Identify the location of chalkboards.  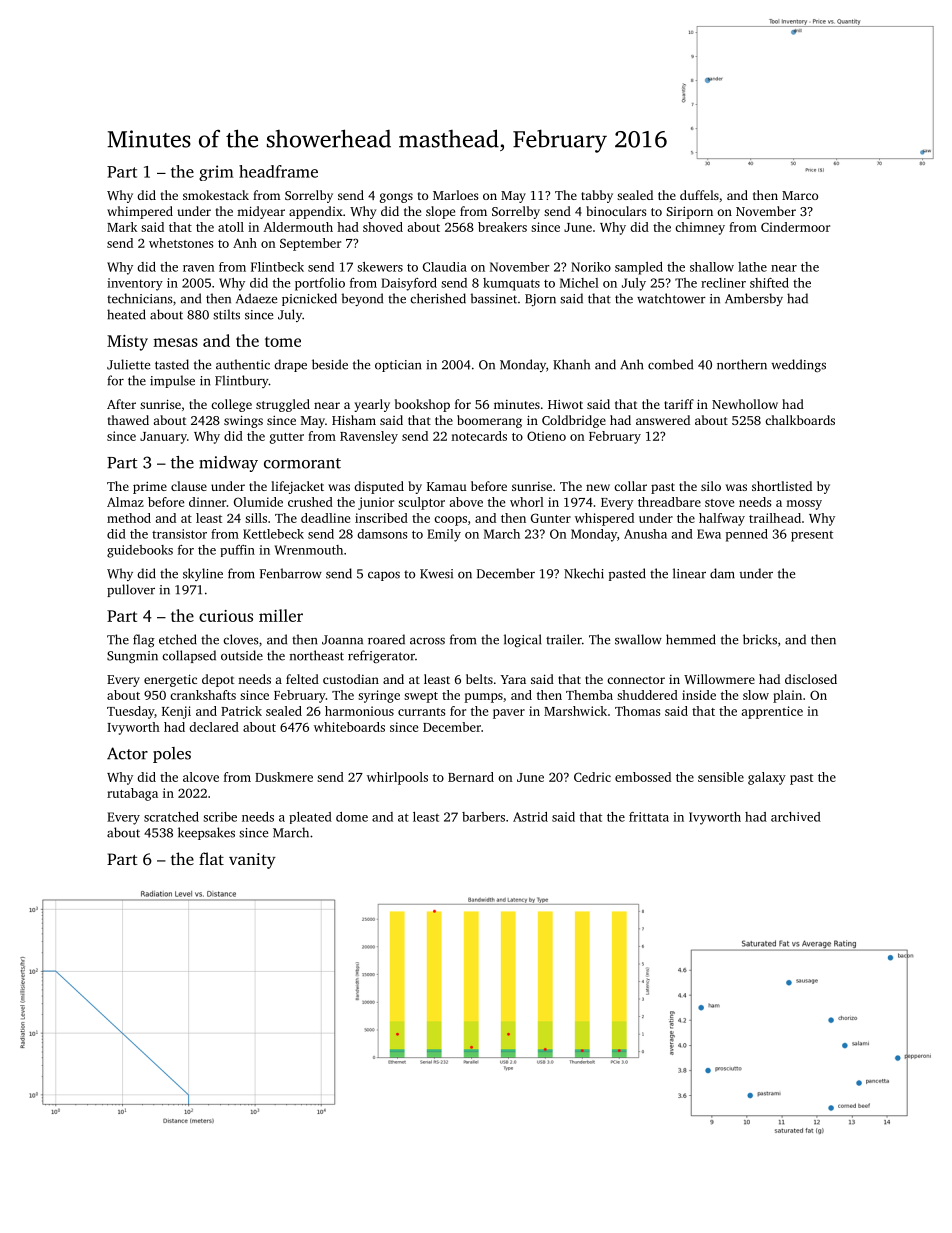
(800, 420).
